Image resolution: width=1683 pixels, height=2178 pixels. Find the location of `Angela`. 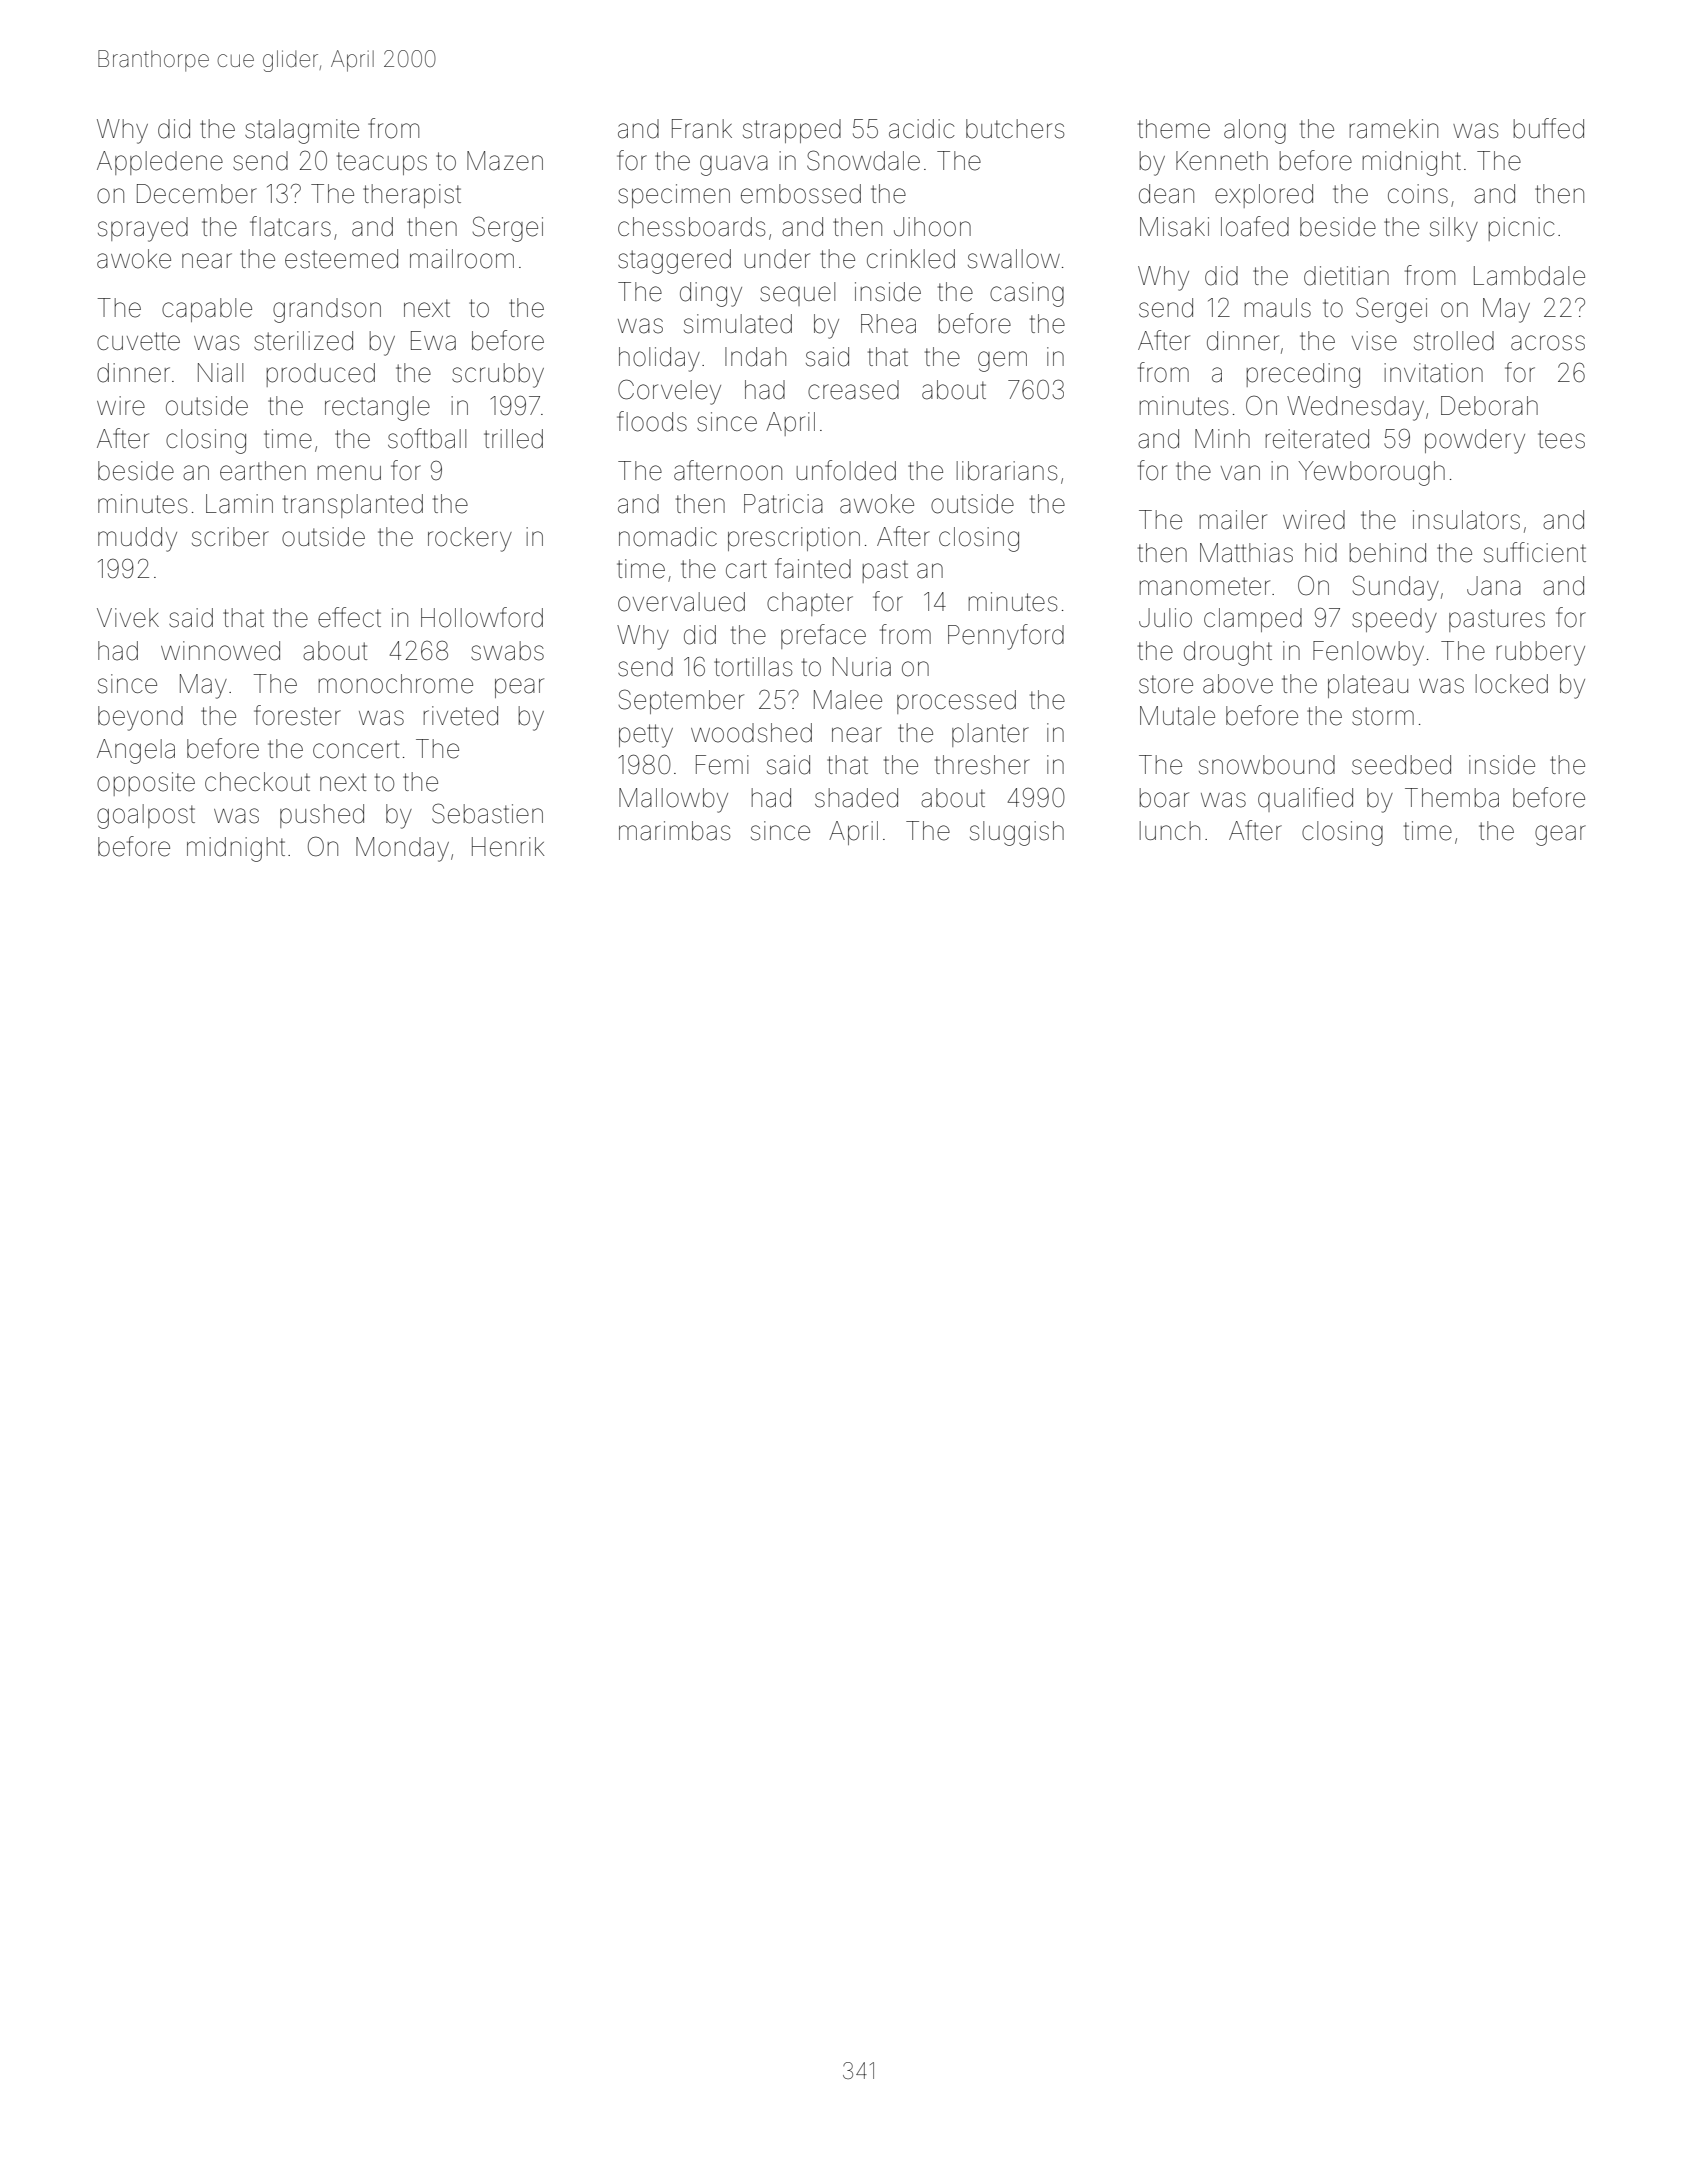

Angela is located at coordinates (136, 751).
